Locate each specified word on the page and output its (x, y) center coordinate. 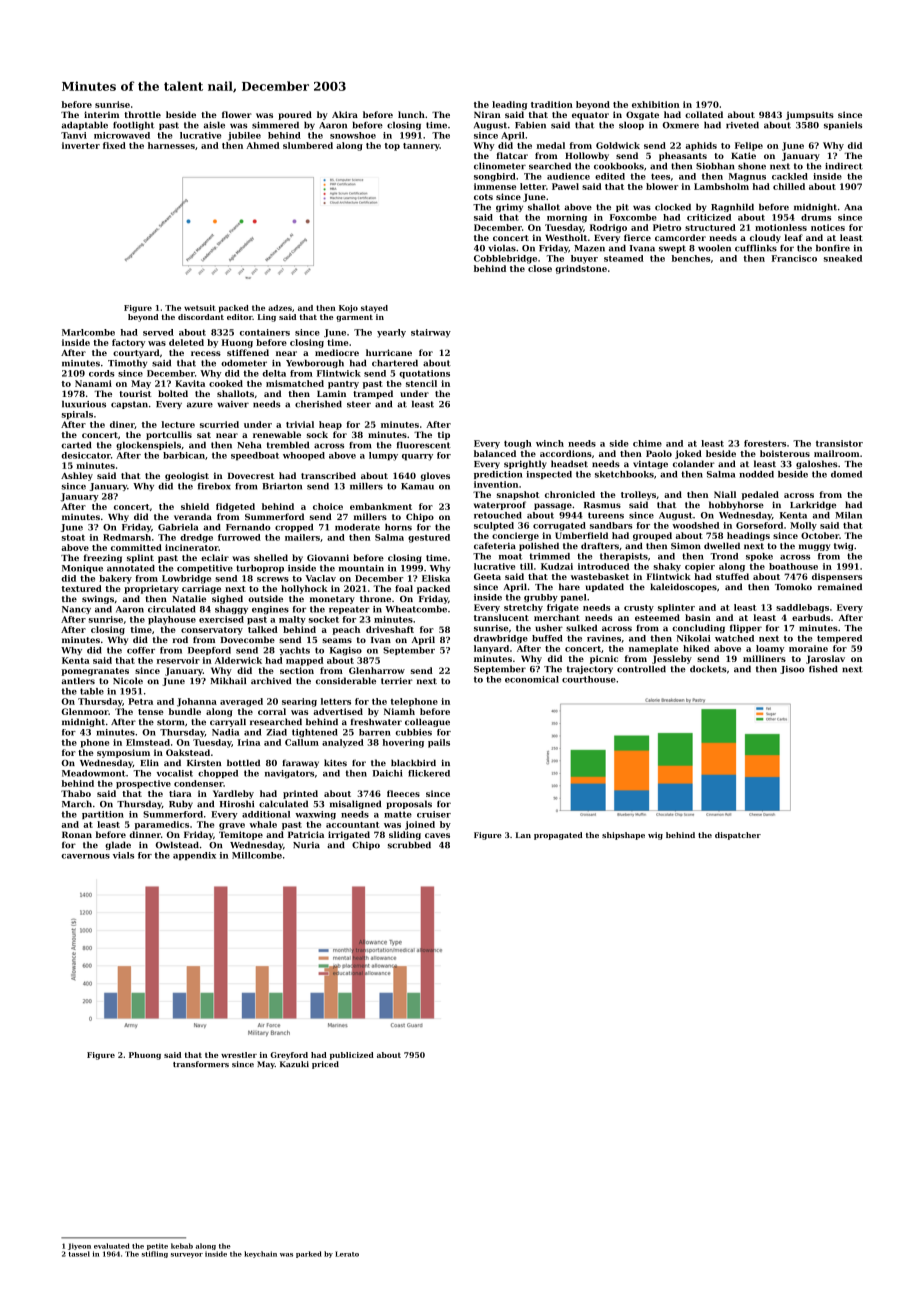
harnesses (171, 145)
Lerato (347, 1254)
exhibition (656, 104)
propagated (558, 836)
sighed (227, 599)
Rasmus (602, 505)
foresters (765, 443)
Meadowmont (94, 773)
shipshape (623, 836)
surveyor (187, 1255)
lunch (411, 114)
